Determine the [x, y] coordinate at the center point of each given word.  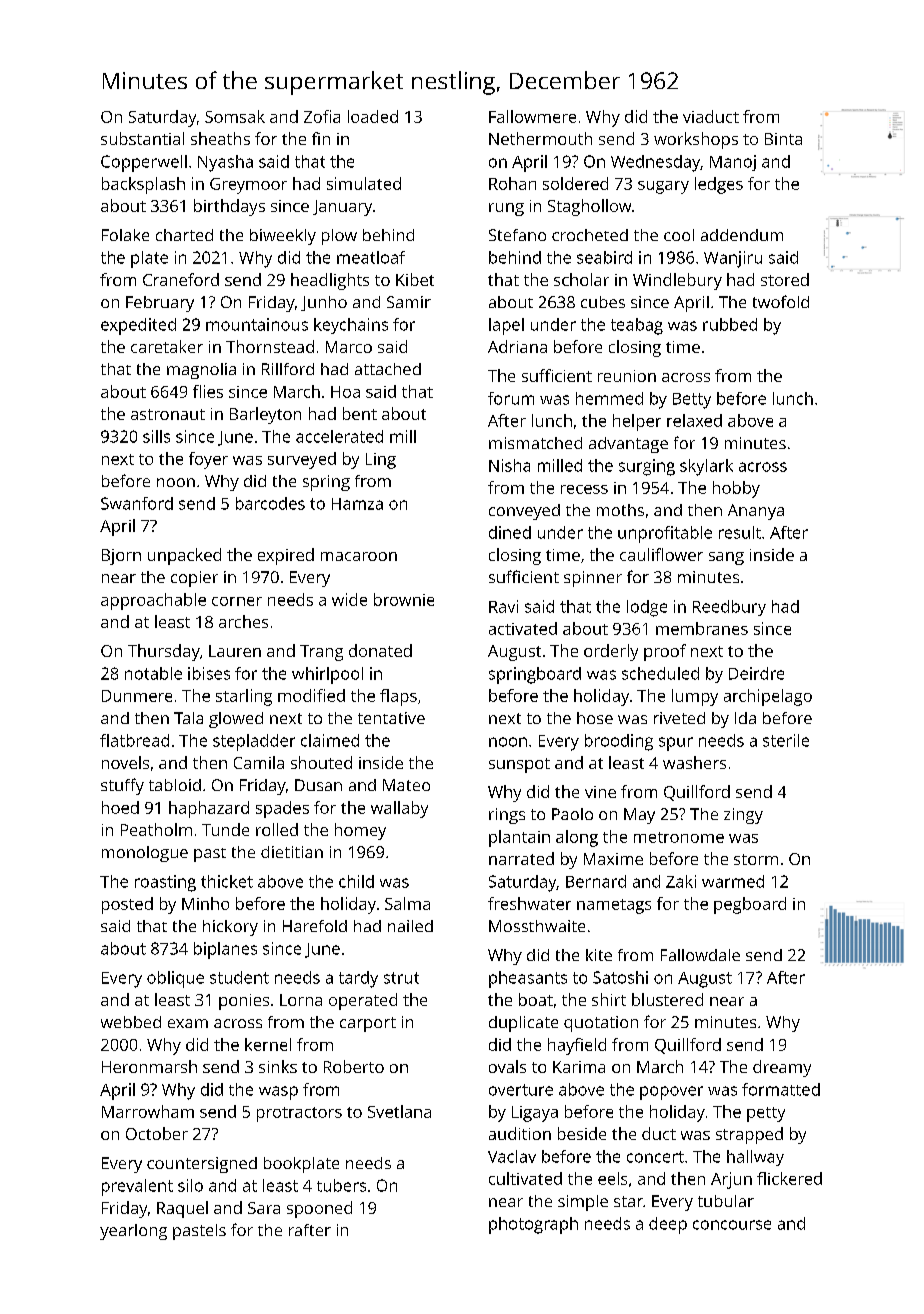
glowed [236, 720]
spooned [319, 1209]
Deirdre [756, 673]
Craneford [181, 279]
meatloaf [371, 257]
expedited [138, 326]
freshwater [529, 903]
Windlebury [677, 281]
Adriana [517, 346]
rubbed [730, 324]
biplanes [225, 950]
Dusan [318, 785]
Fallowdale [700, 955]
